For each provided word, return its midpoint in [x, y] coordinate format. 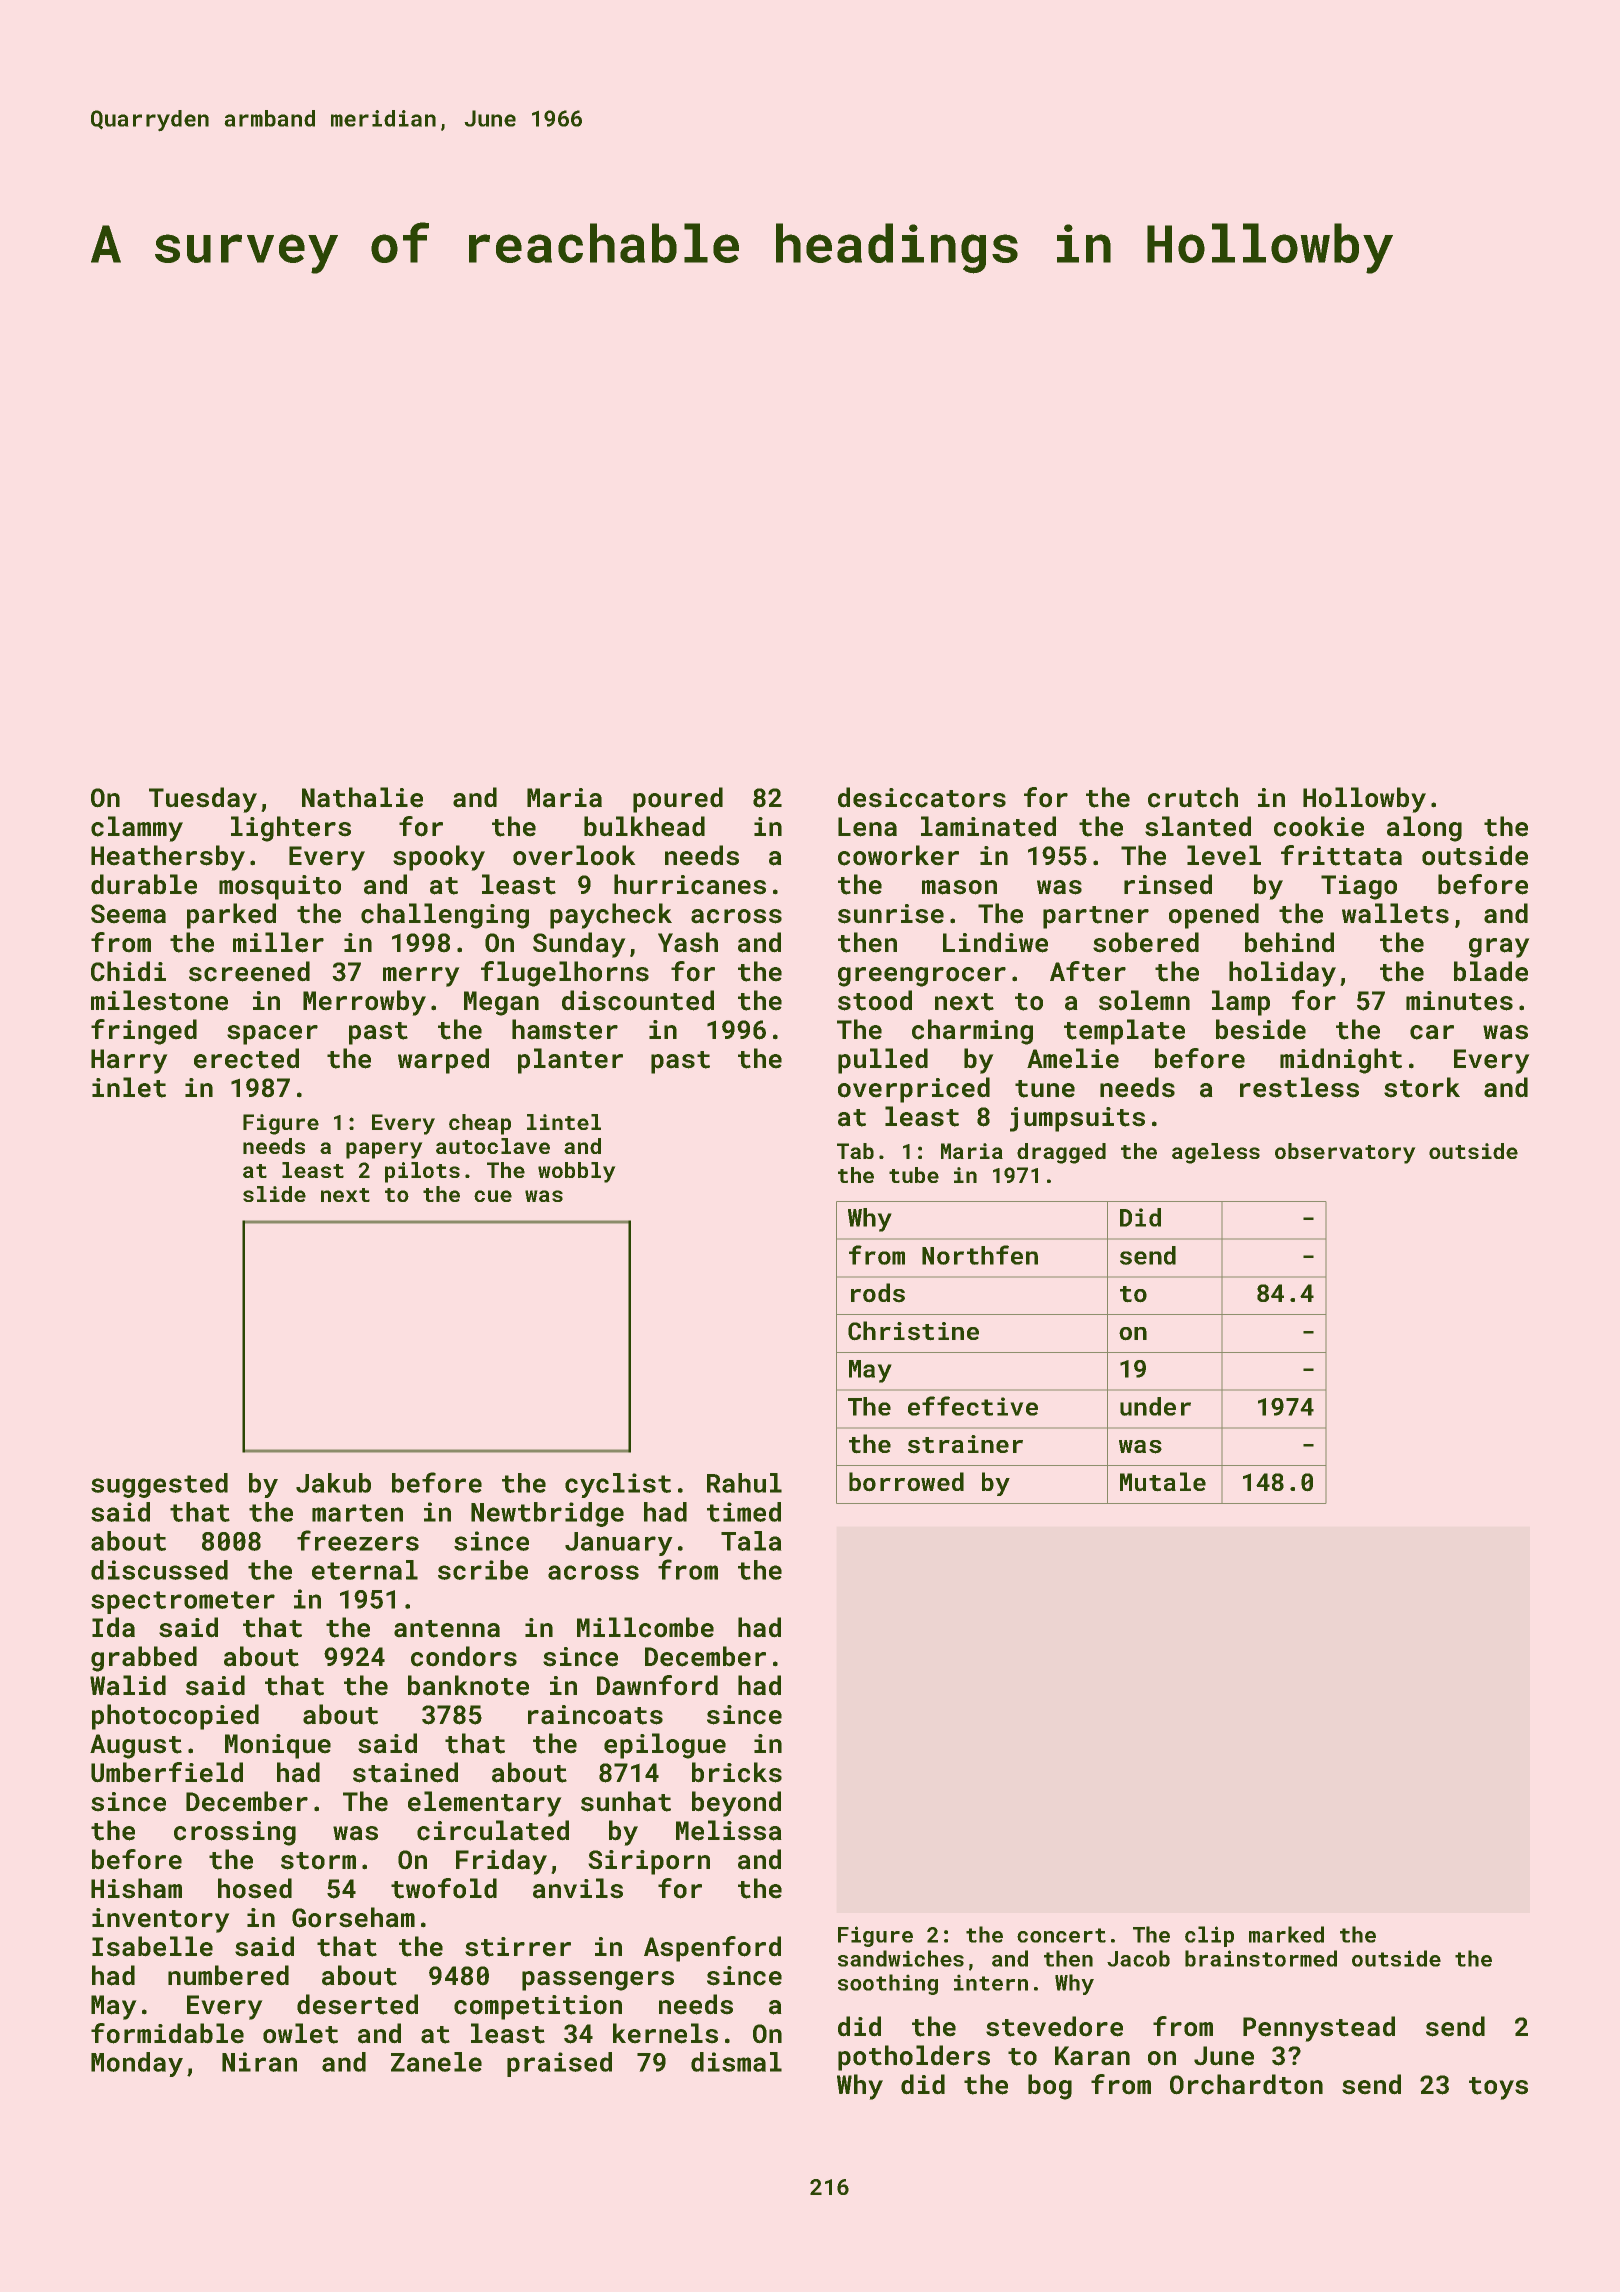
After [1088, 971]
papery [384, 1150]
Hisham [136, 1888]
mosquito [280, 887]
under [1155, 1406]
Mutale [1163, 1482]
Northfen [980, 1255]
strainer [965, 1444]
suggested [159, 1485]
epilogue [665, 1746]
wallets [1395, 913]
